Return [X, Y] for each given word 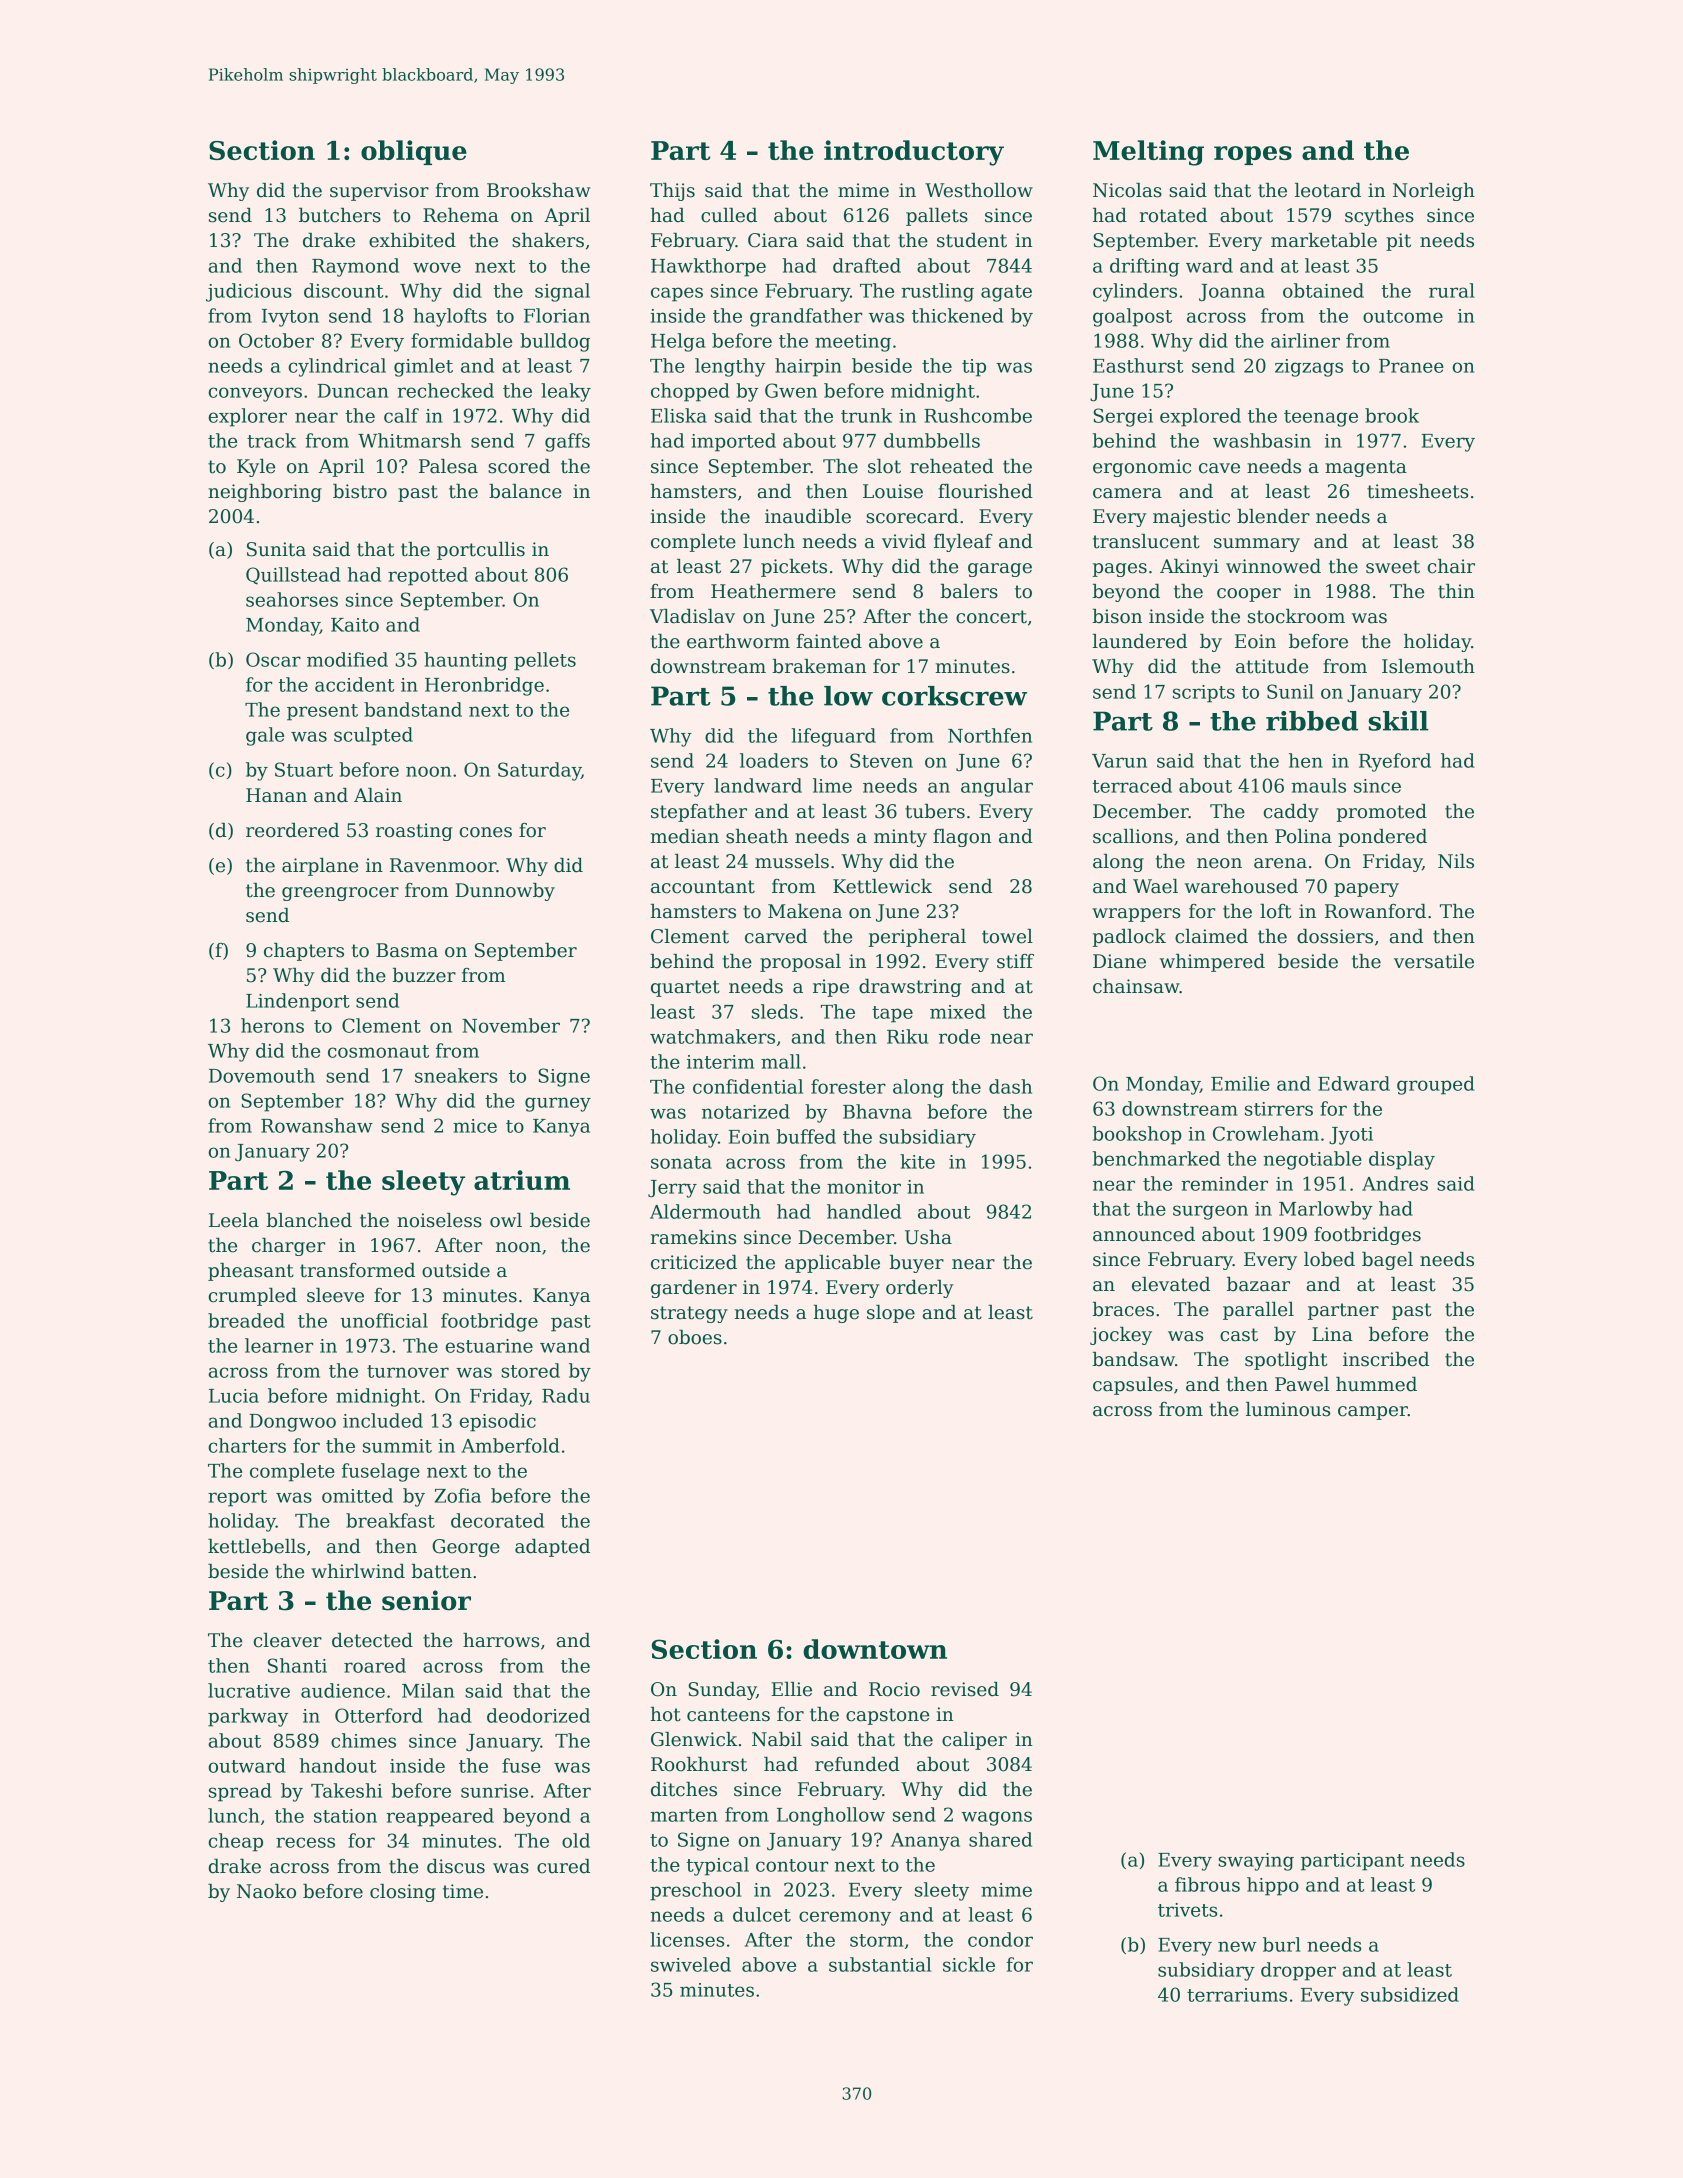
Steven [881, 760]
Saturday [539, 771]
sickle [969, 1964]
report [237, 1498]
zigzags [1309, 368]
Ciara [773, 240]
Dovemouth [262, 1075]
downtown [875, 1649]
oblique [414, 152]
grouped [1436, 1085]
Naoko [266, 1891]
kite [917, 1161]
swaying [1256, 1862]
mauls [1318, 785]
